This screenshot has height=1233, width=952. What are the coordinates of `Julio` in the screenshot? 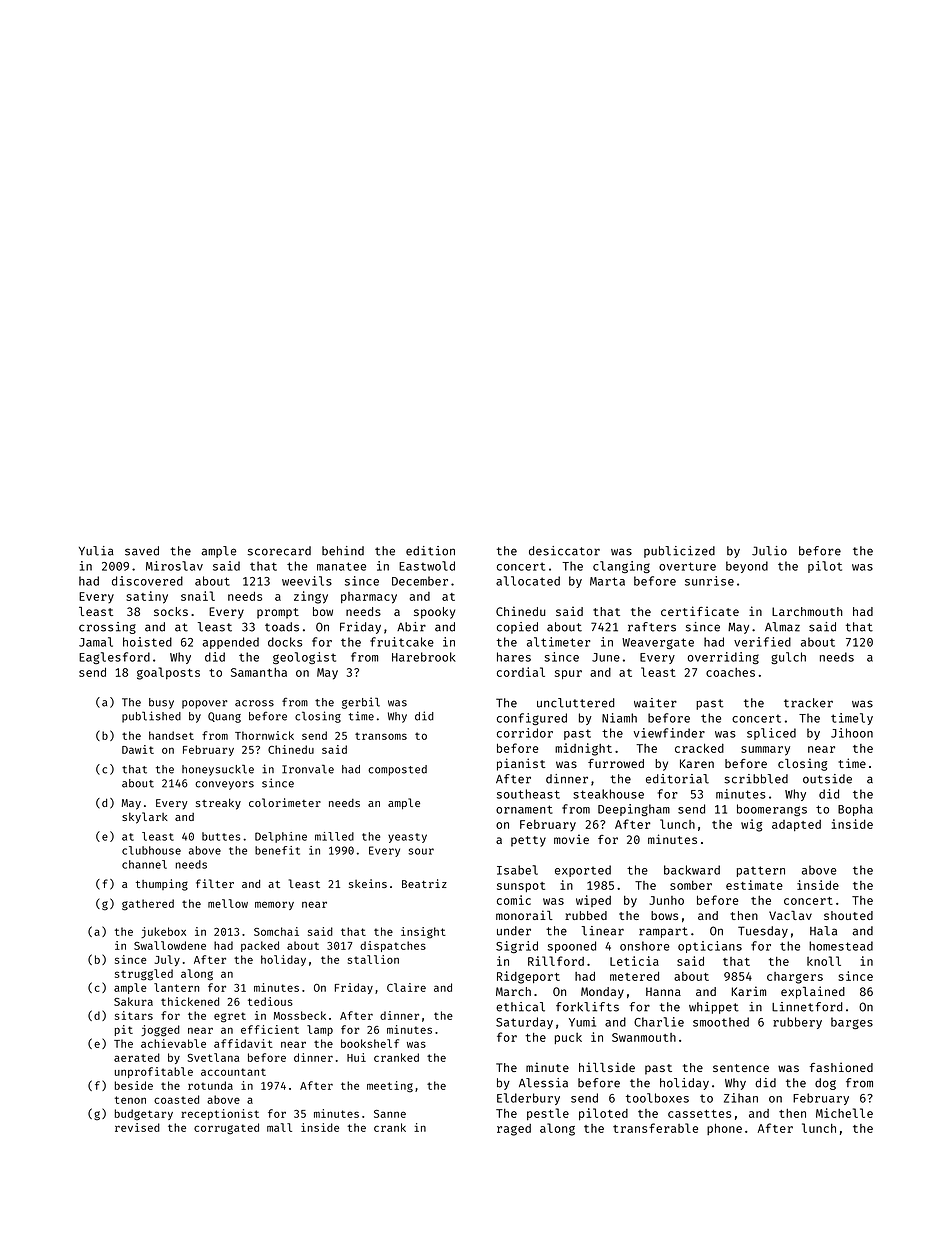 It's located at (769, 551).
